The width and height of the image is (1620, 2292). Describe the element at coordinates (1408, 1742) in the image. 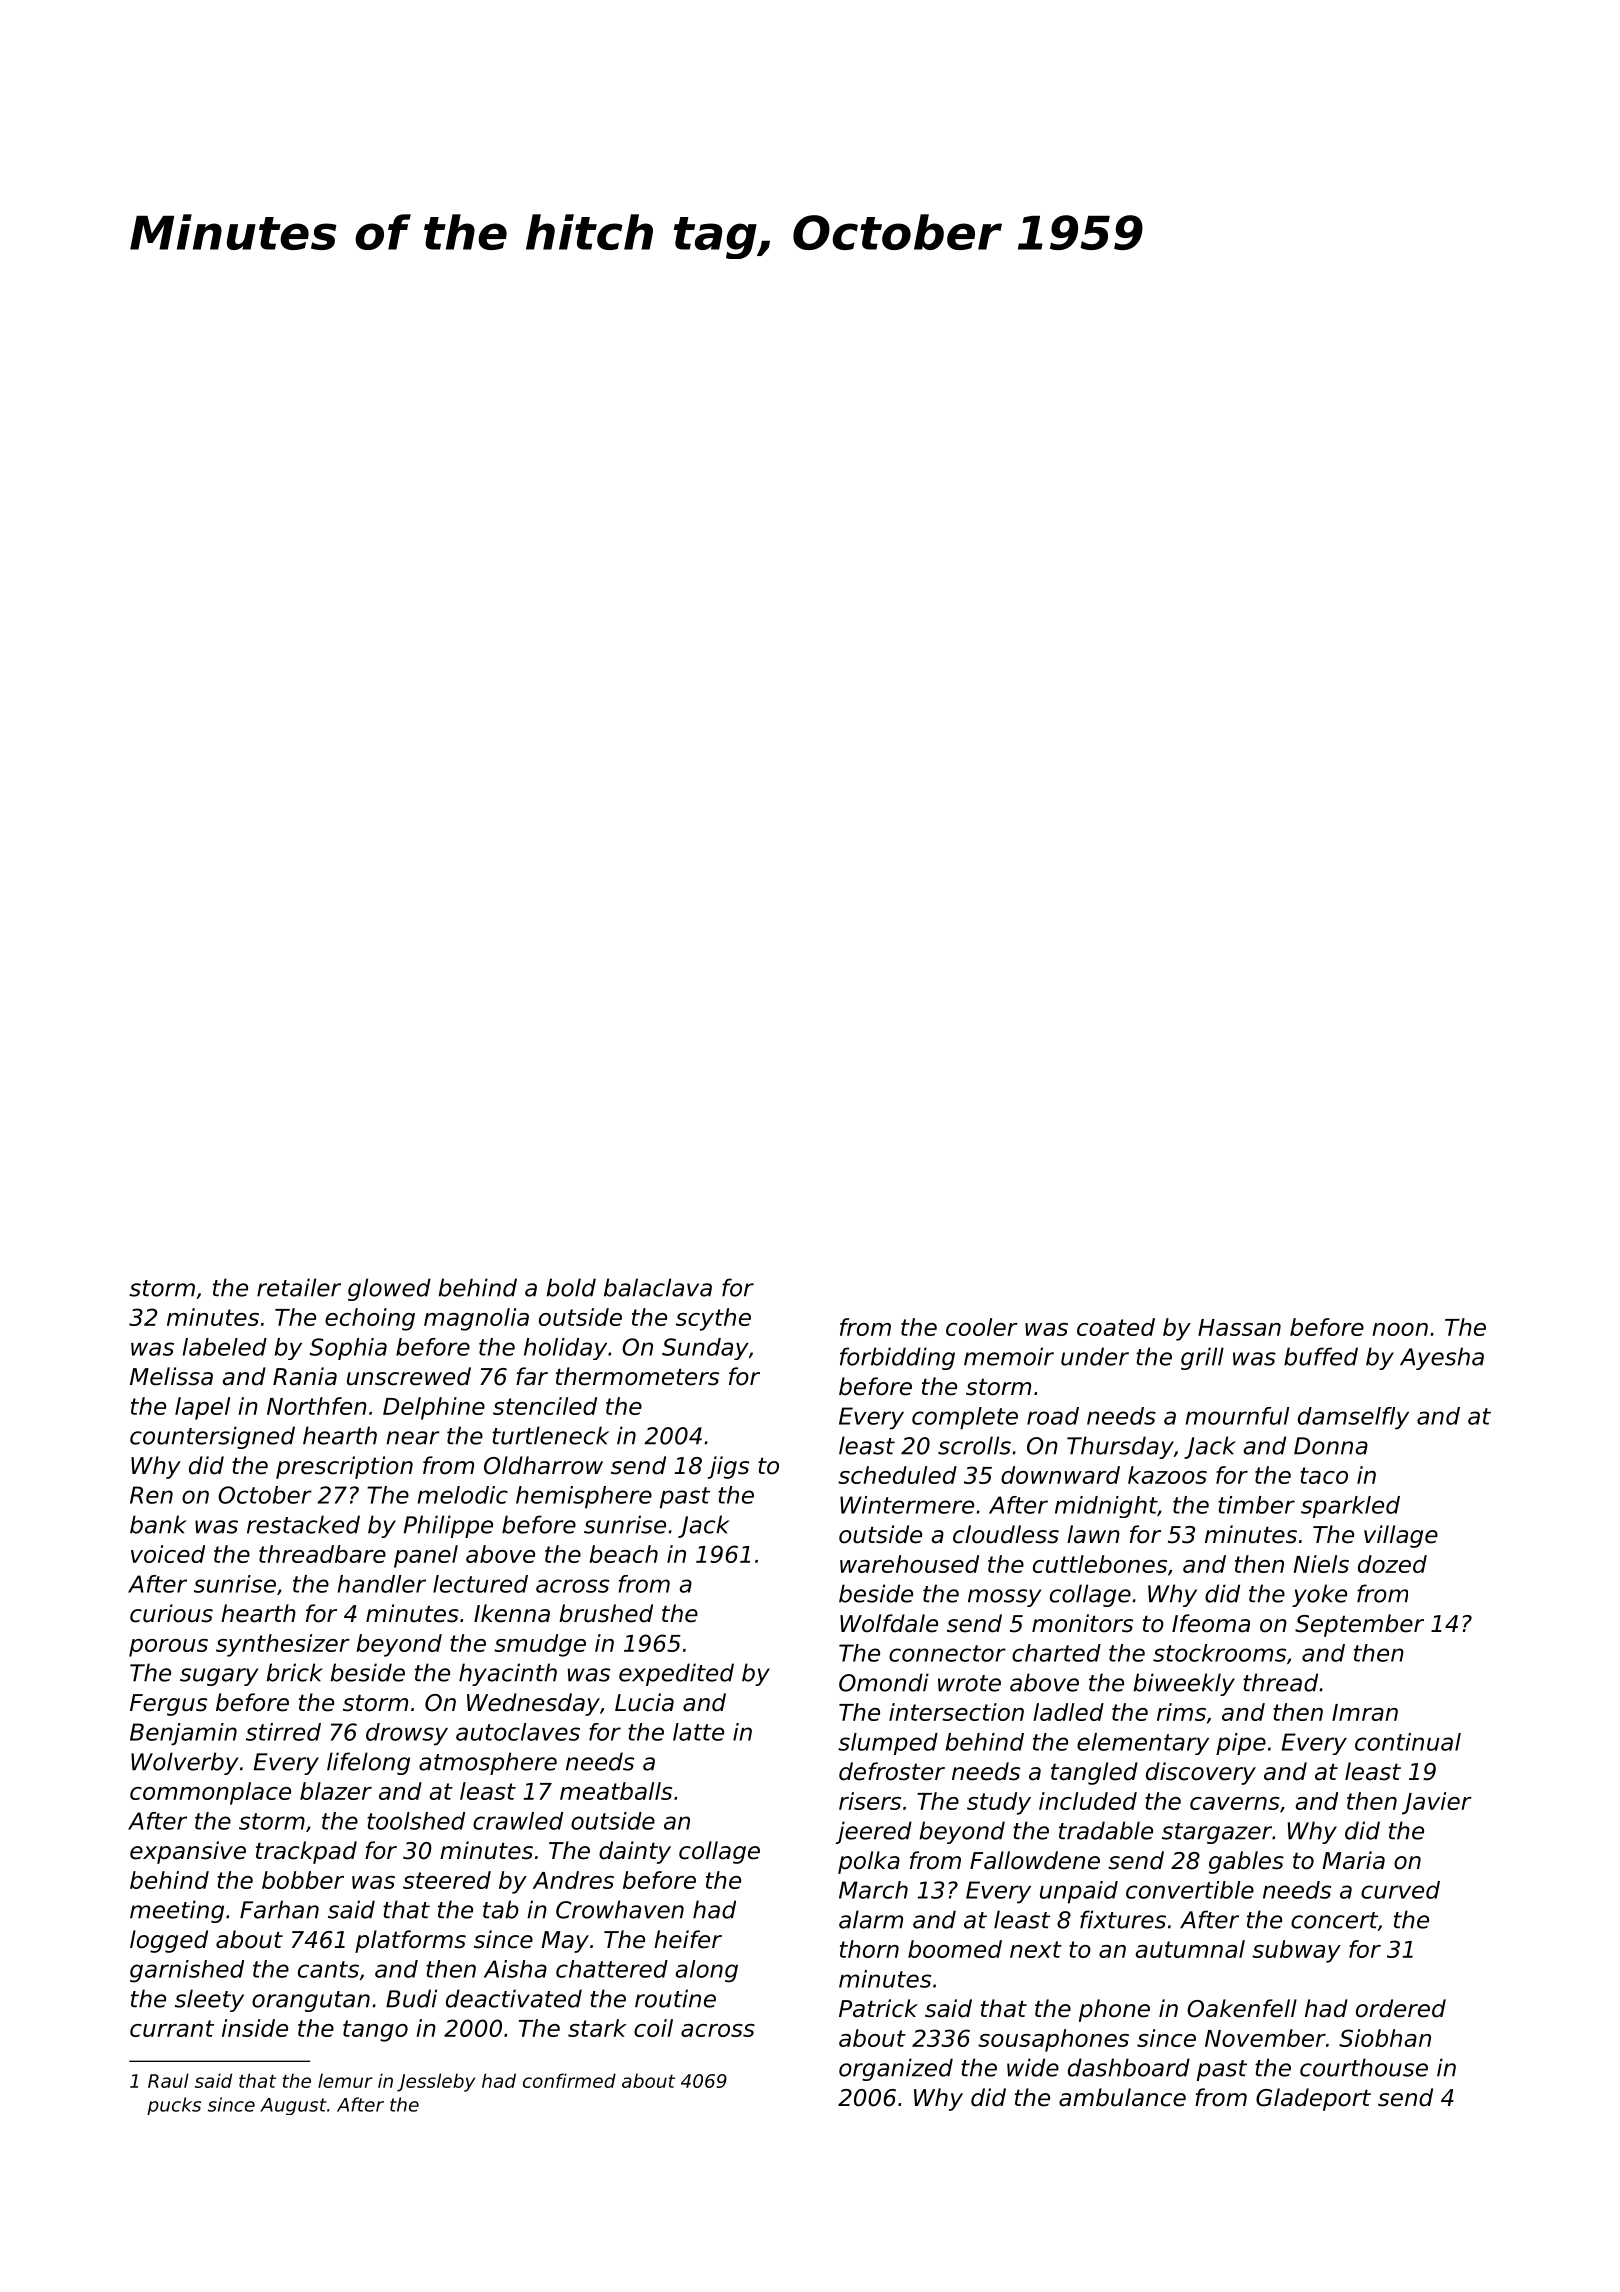

I see `continual` at that location.
